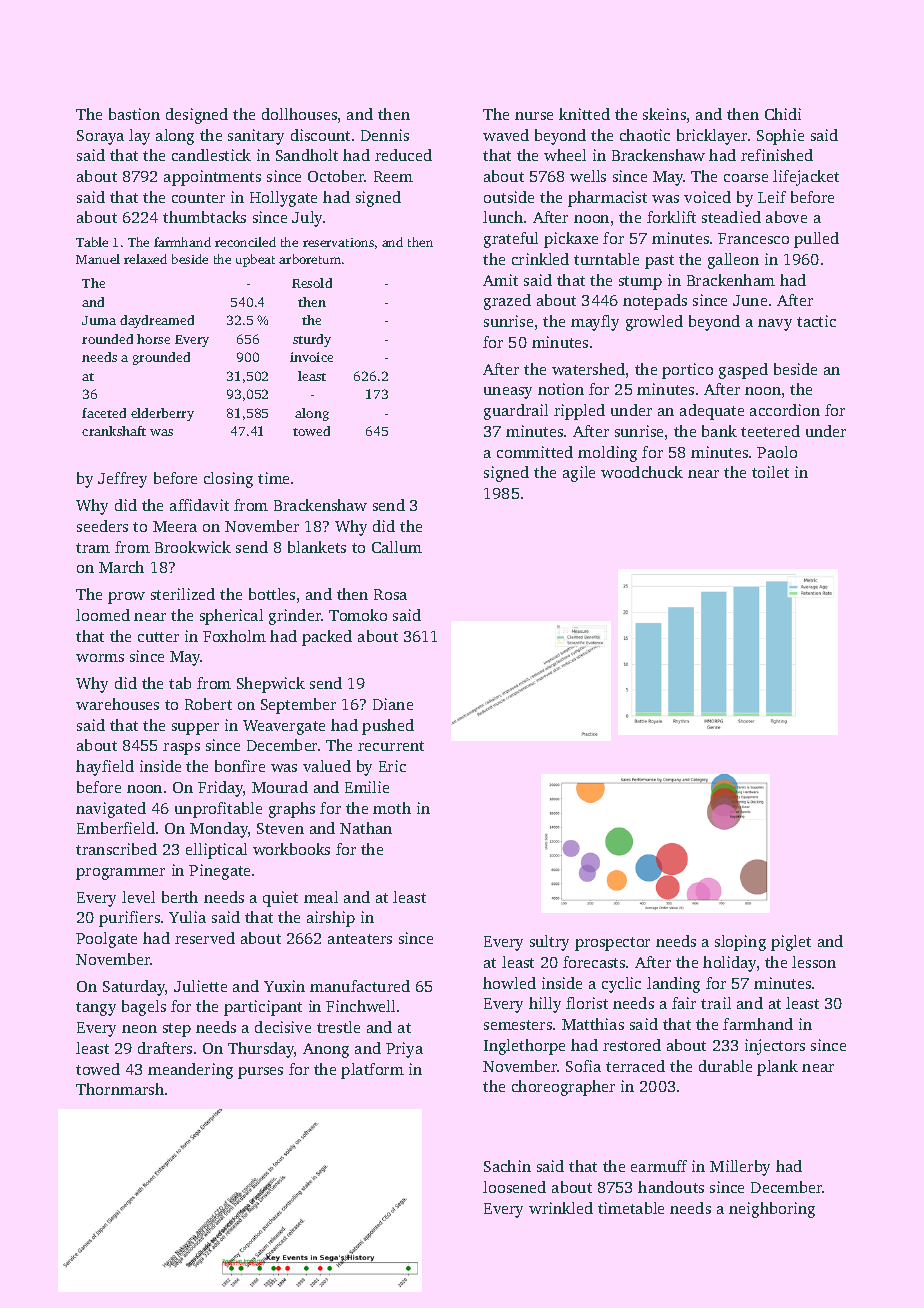 The width and height of the screenshot is (924, 1308). I want to click on knitted, so click(584, 114).
